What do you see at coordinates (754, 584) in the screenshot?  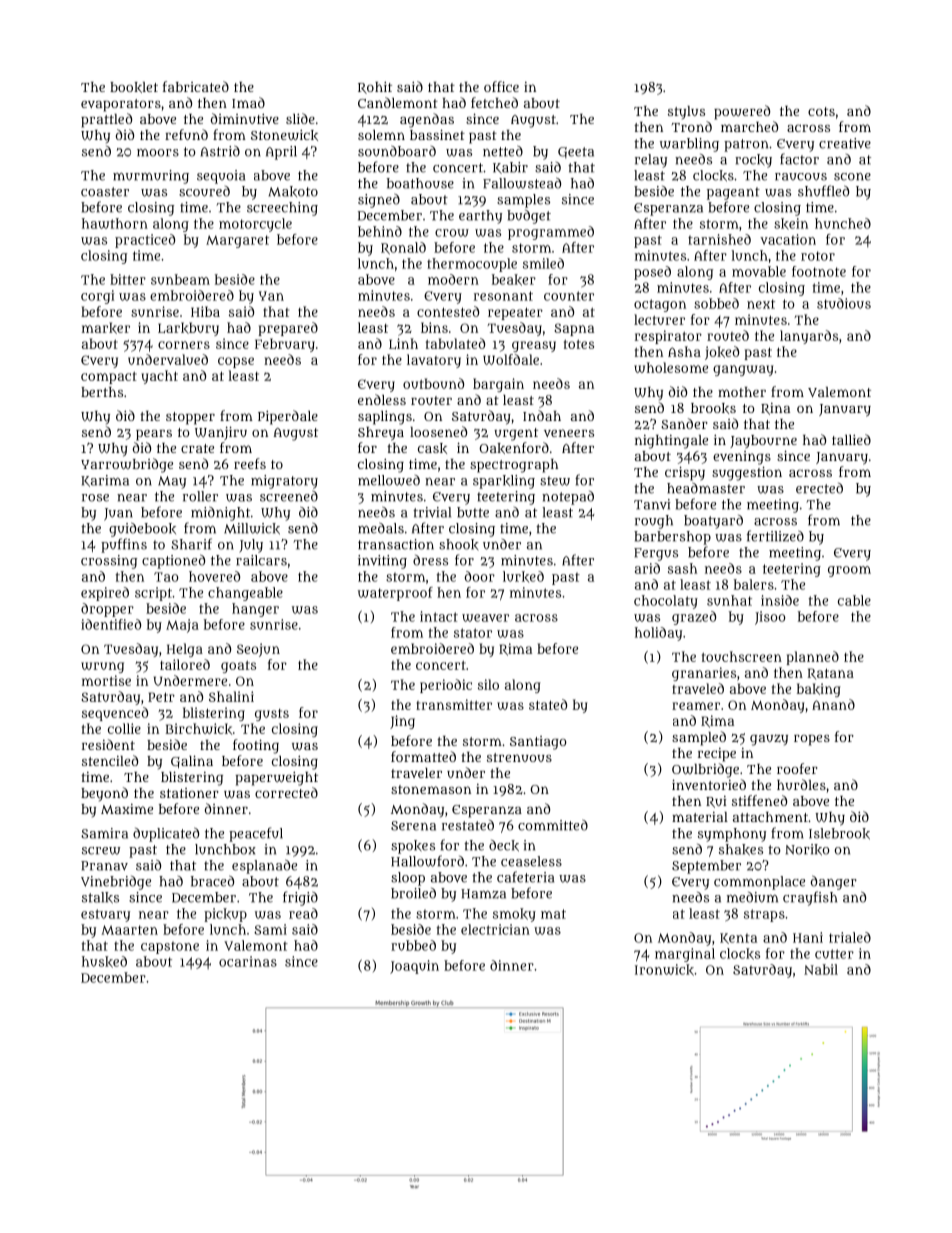 I see `balers` at bounding box center [754, 584].
